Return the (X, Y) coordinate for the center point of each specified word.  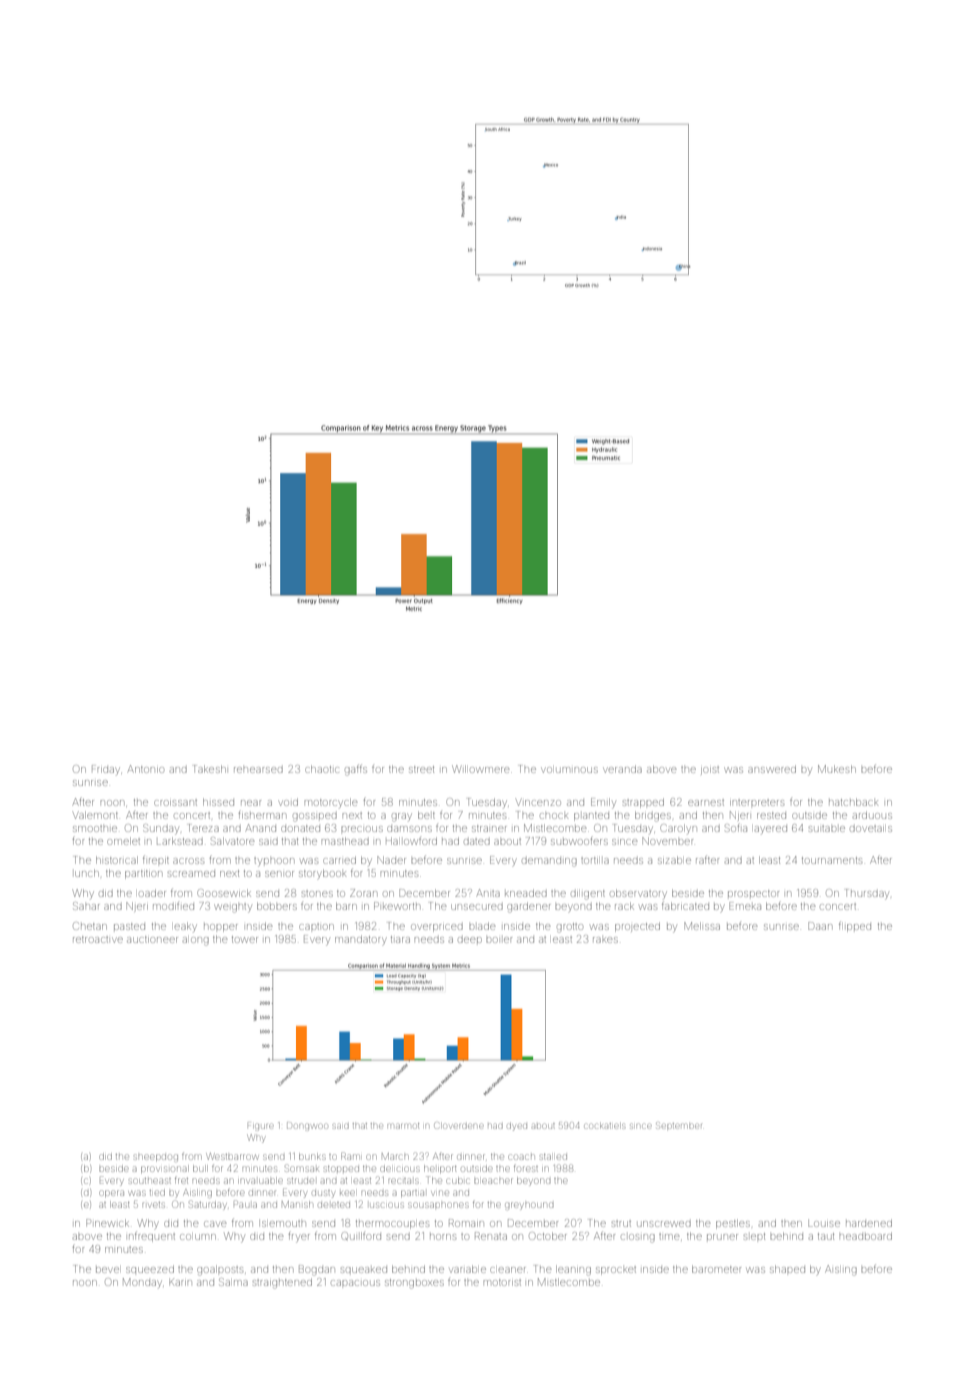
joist (710, 771)
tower (245, 939)
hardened (869, 1223)
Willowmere (481, 769)
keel (347, 1193)
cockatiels (605, 1126)
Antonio (145, 769)
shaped (787, 1269)
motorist (502, 1282)
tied (157, 1193)
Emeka (745, 906)
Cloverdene (459, 1125)
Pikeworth (397, 906)
